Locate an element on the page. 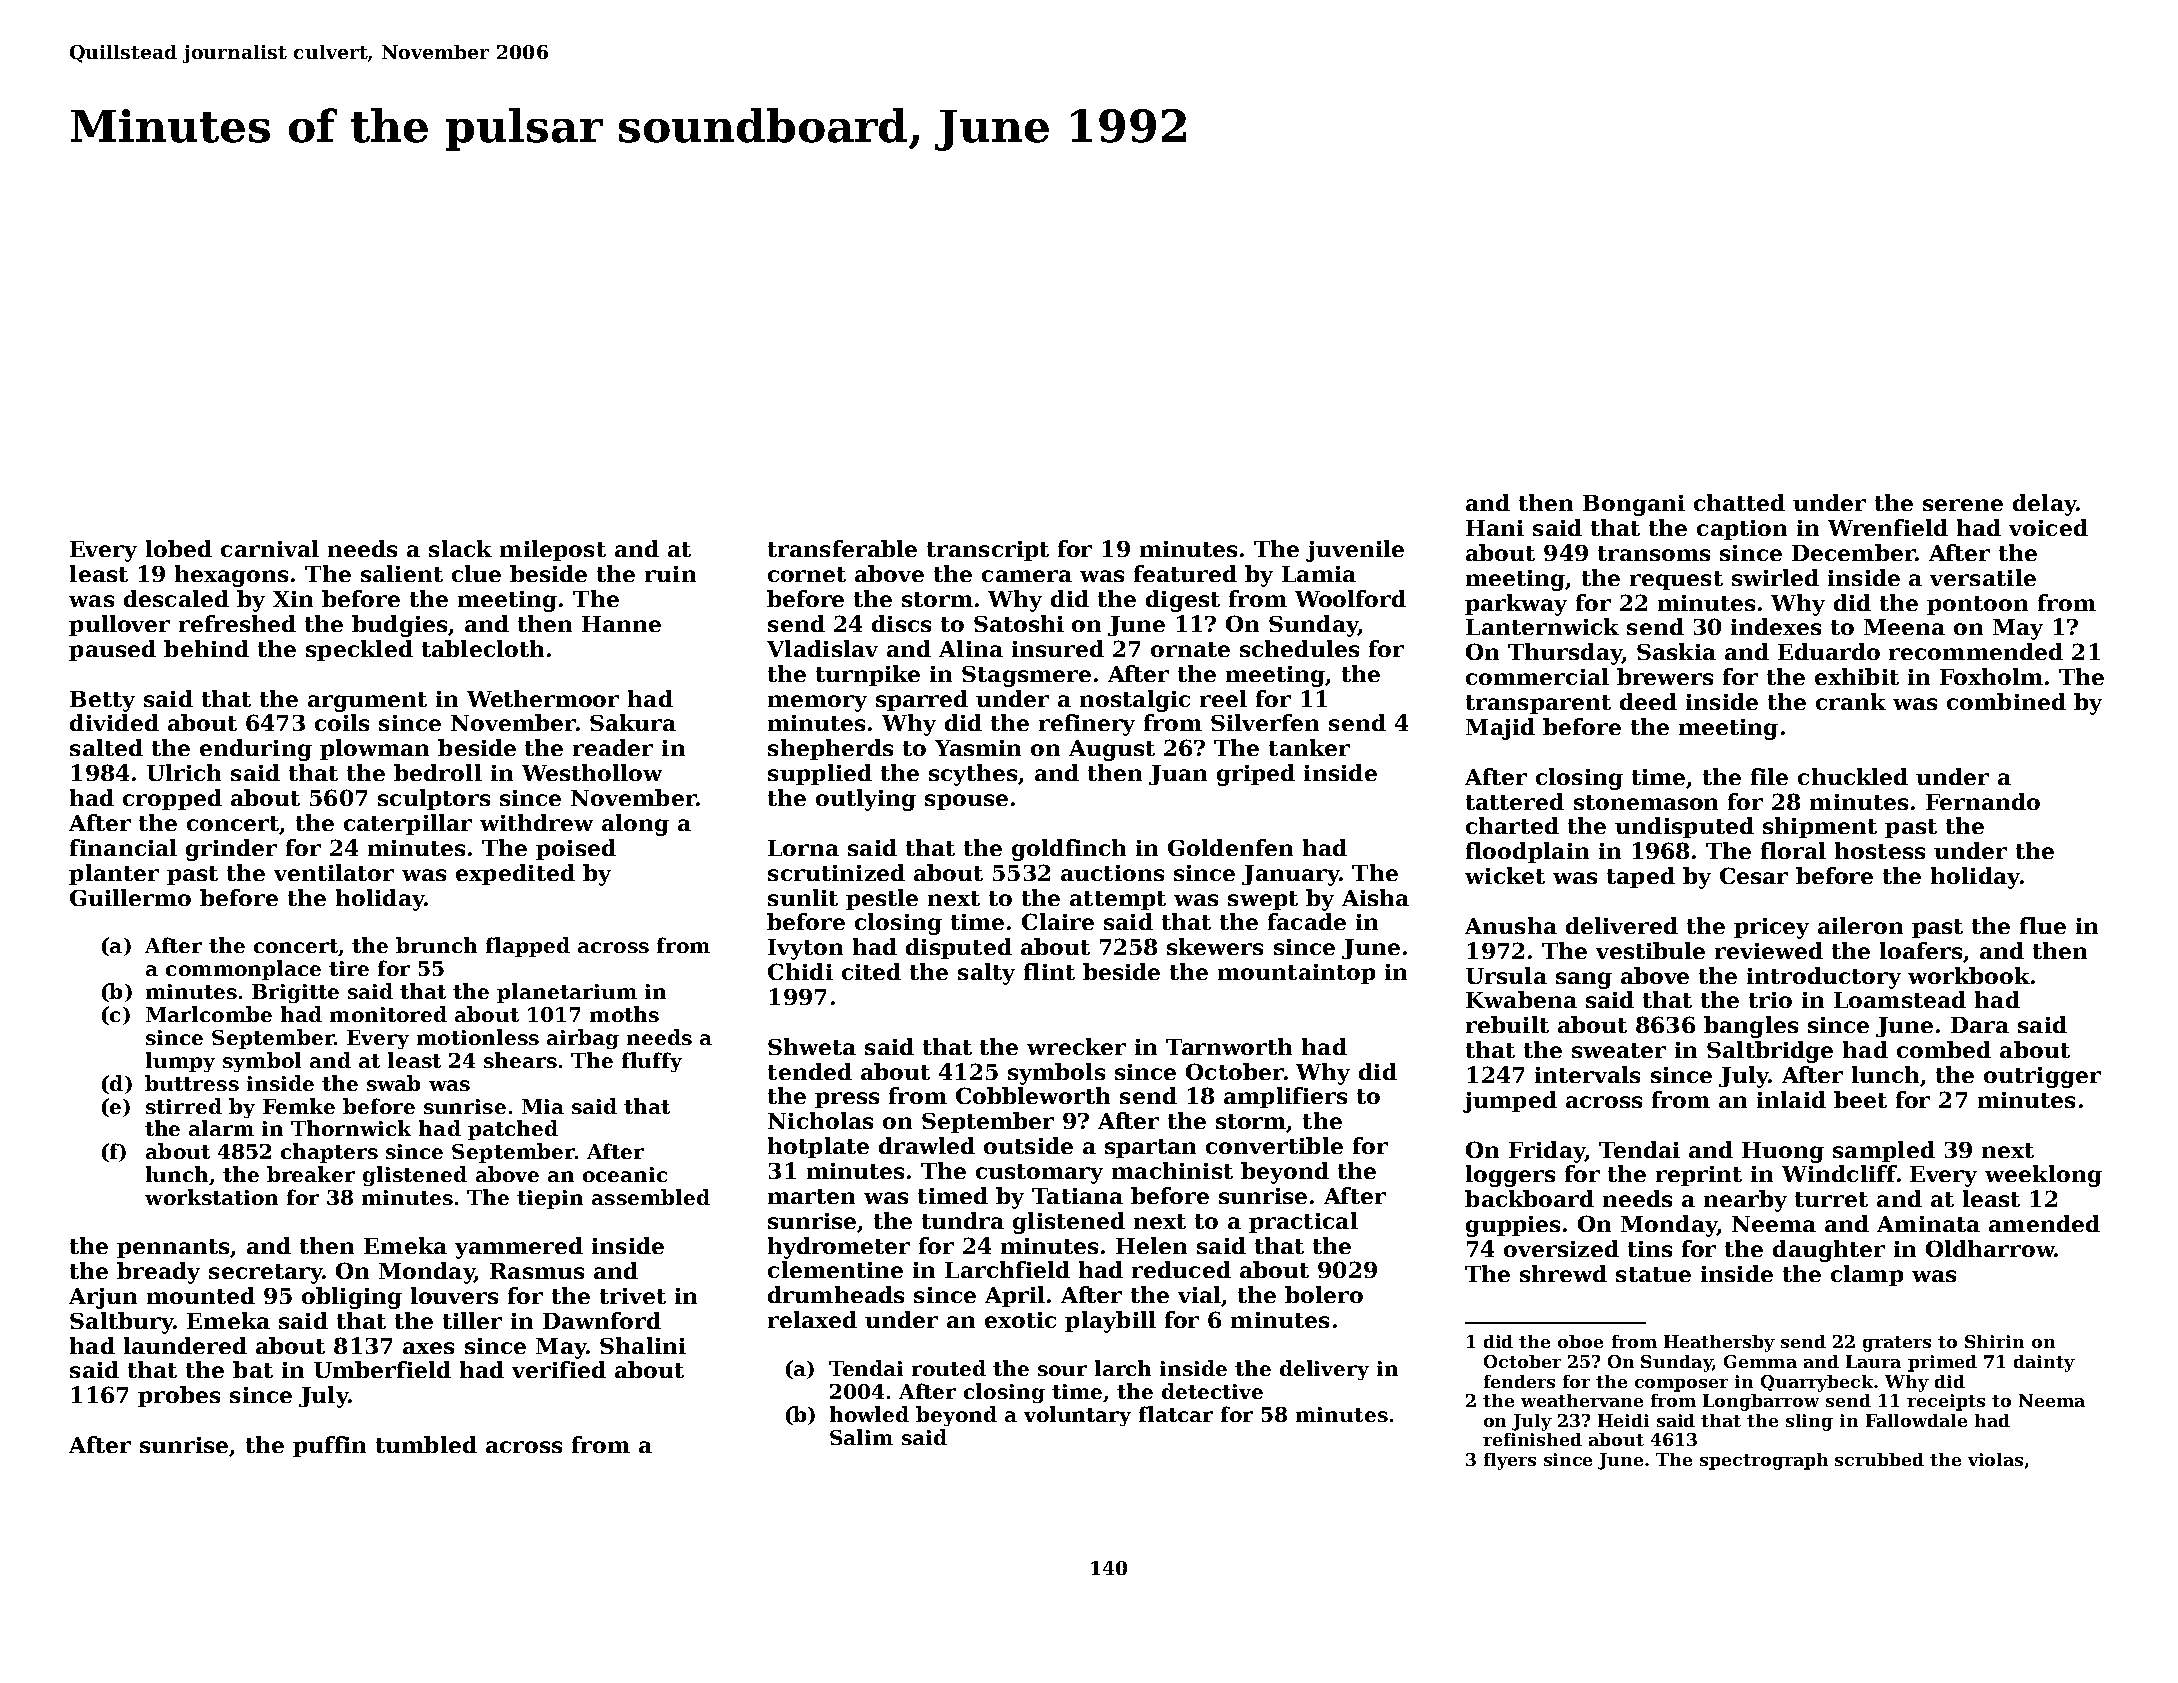  workstation is located at coordinates (211, 1197).
